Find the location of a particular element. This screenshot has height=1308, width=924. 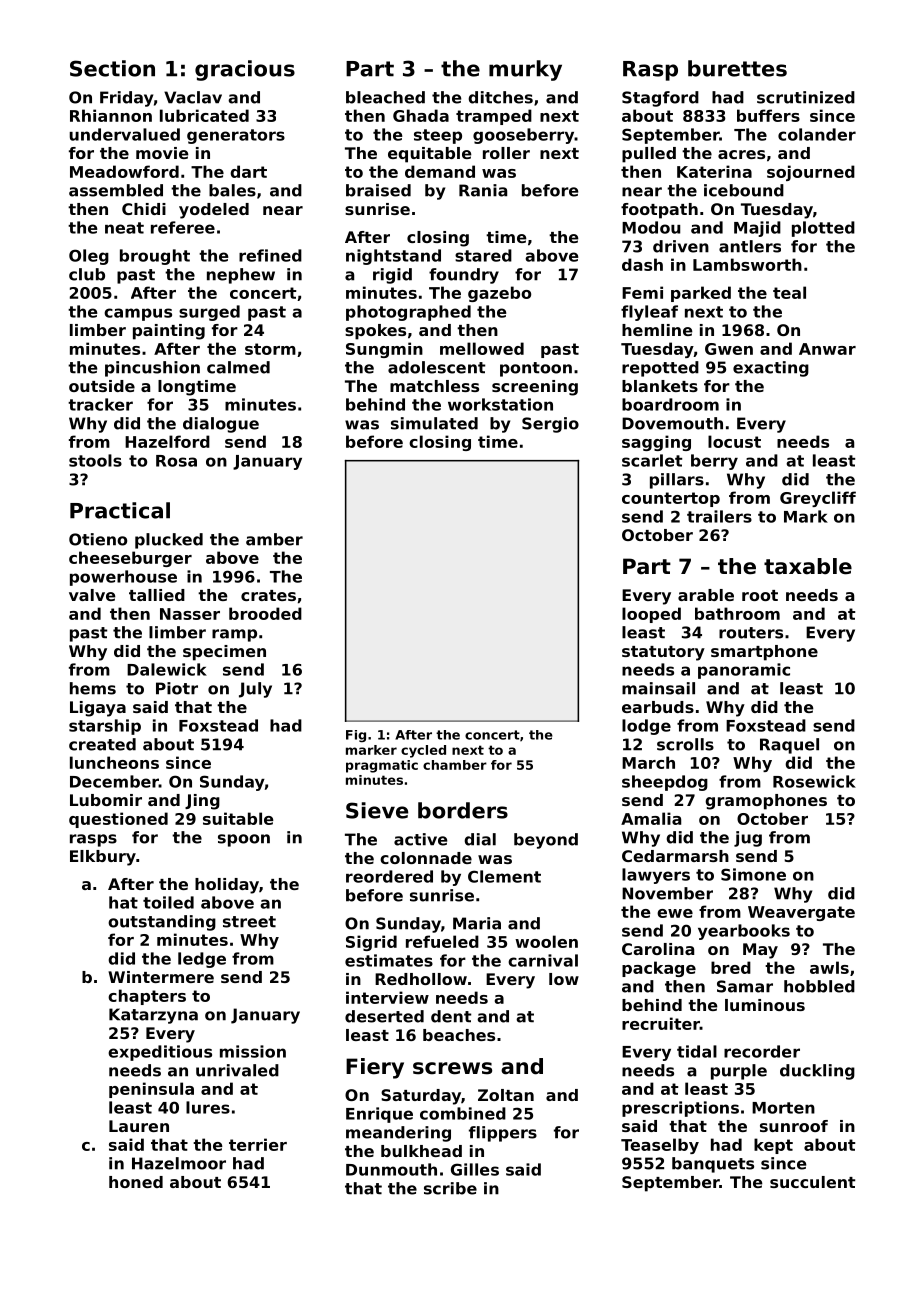

carnival is located at coordinates (543, 960).
